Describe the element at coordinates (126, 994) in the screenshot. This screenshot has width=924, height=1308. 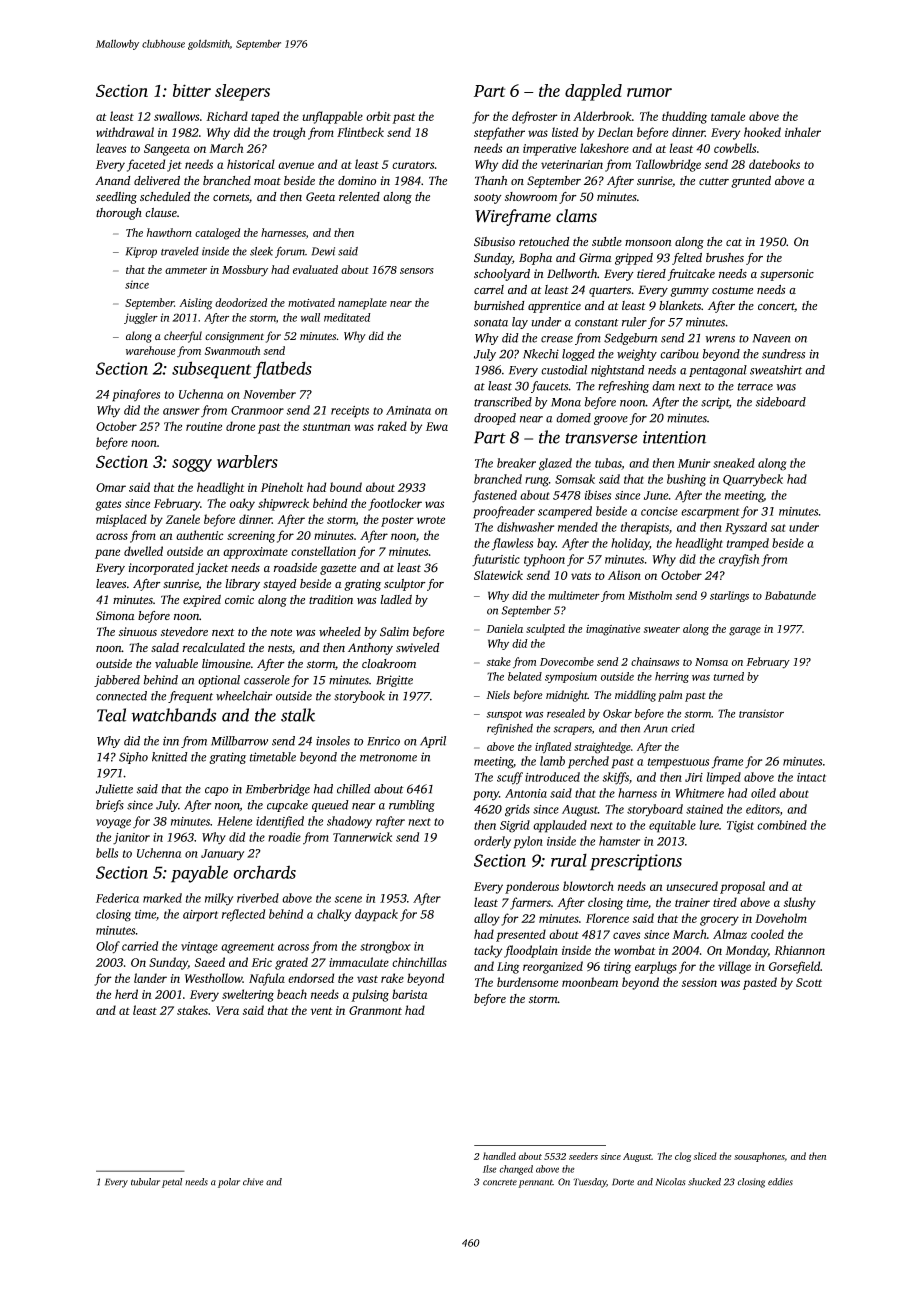
I see `herd` at that location.
